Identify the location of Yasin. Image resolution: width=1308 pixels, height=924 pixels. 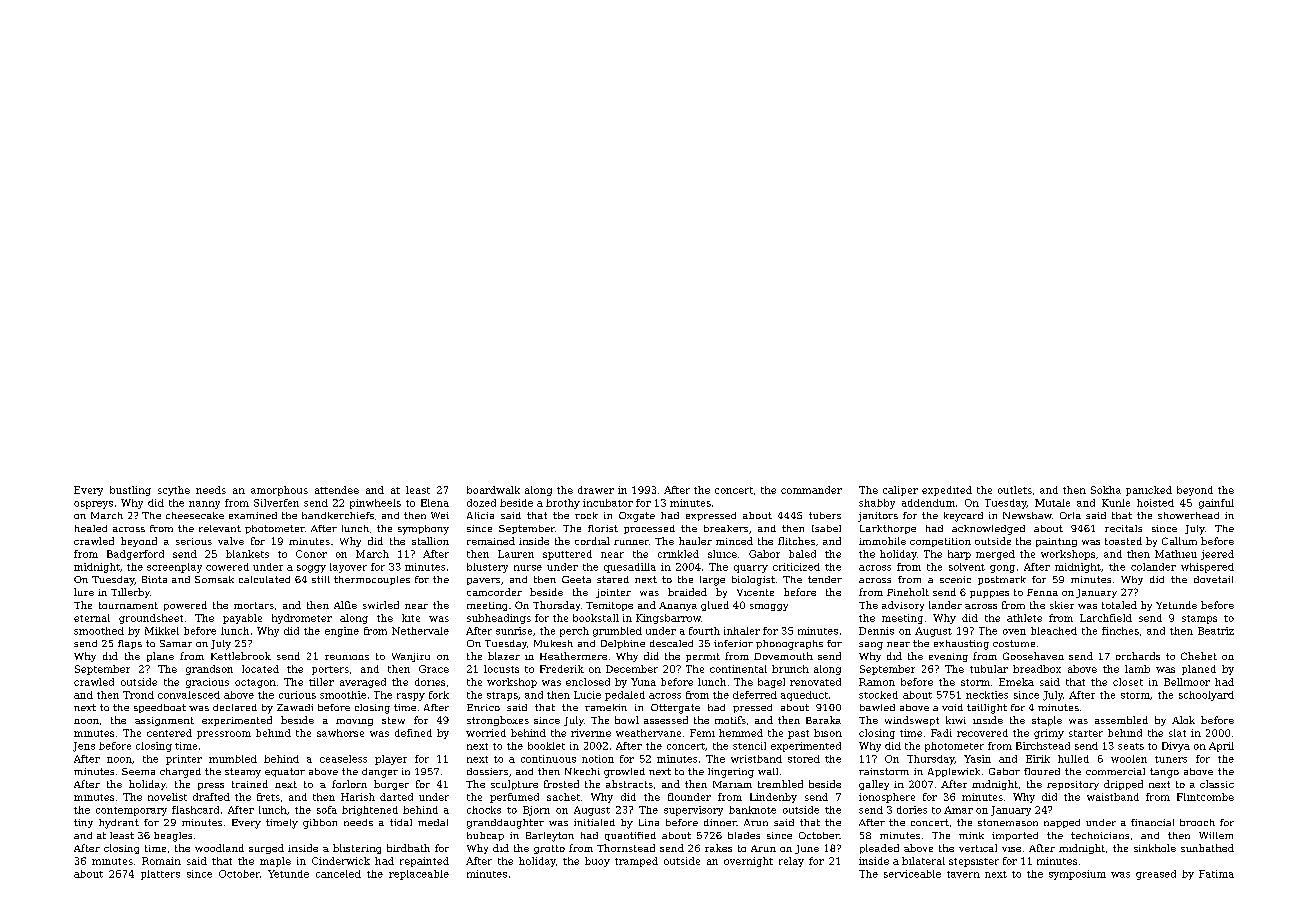
(977, 759).
